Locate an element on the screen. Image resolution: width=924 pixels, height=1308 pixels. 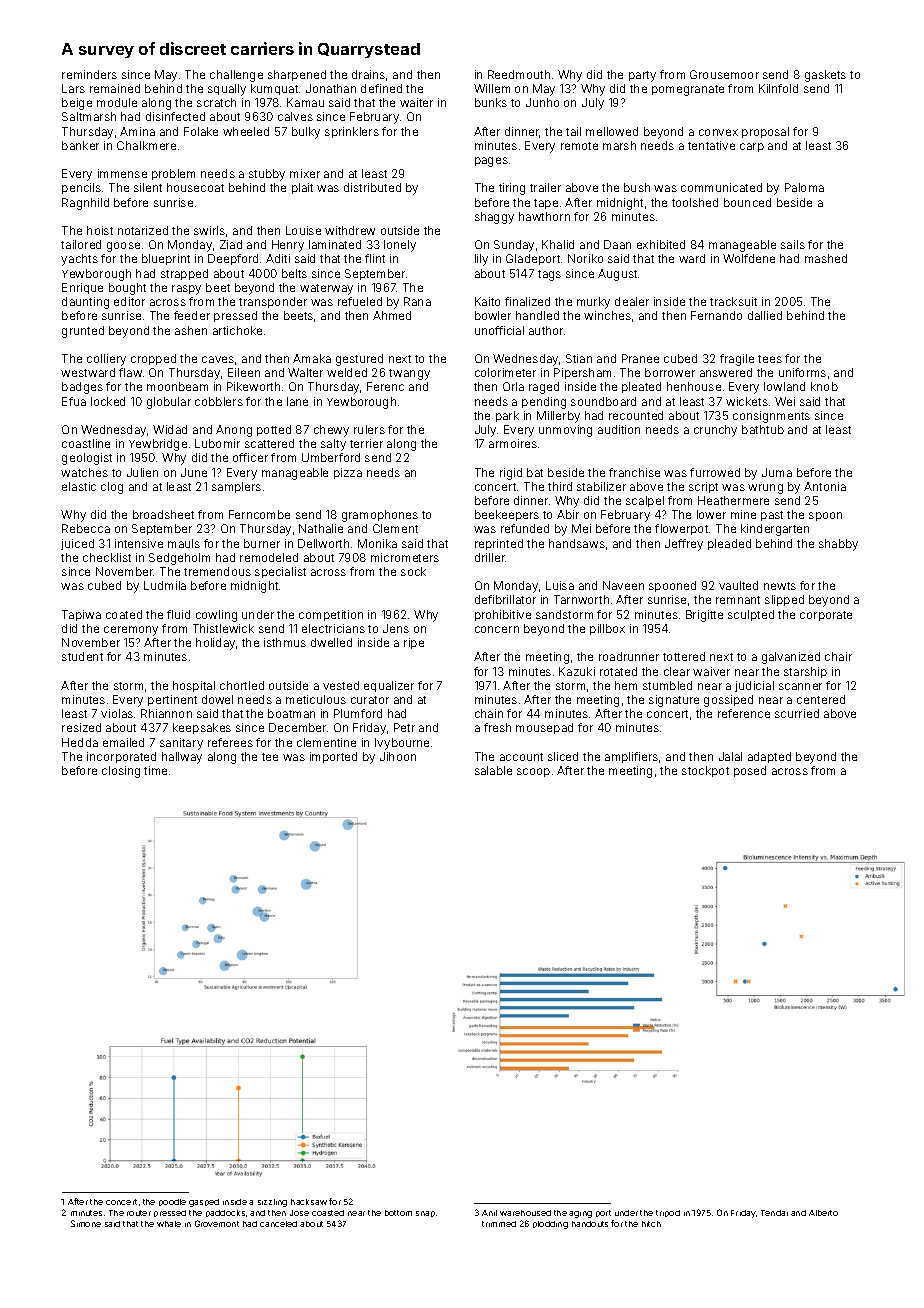
sock is located at coordinates (413, 571).
